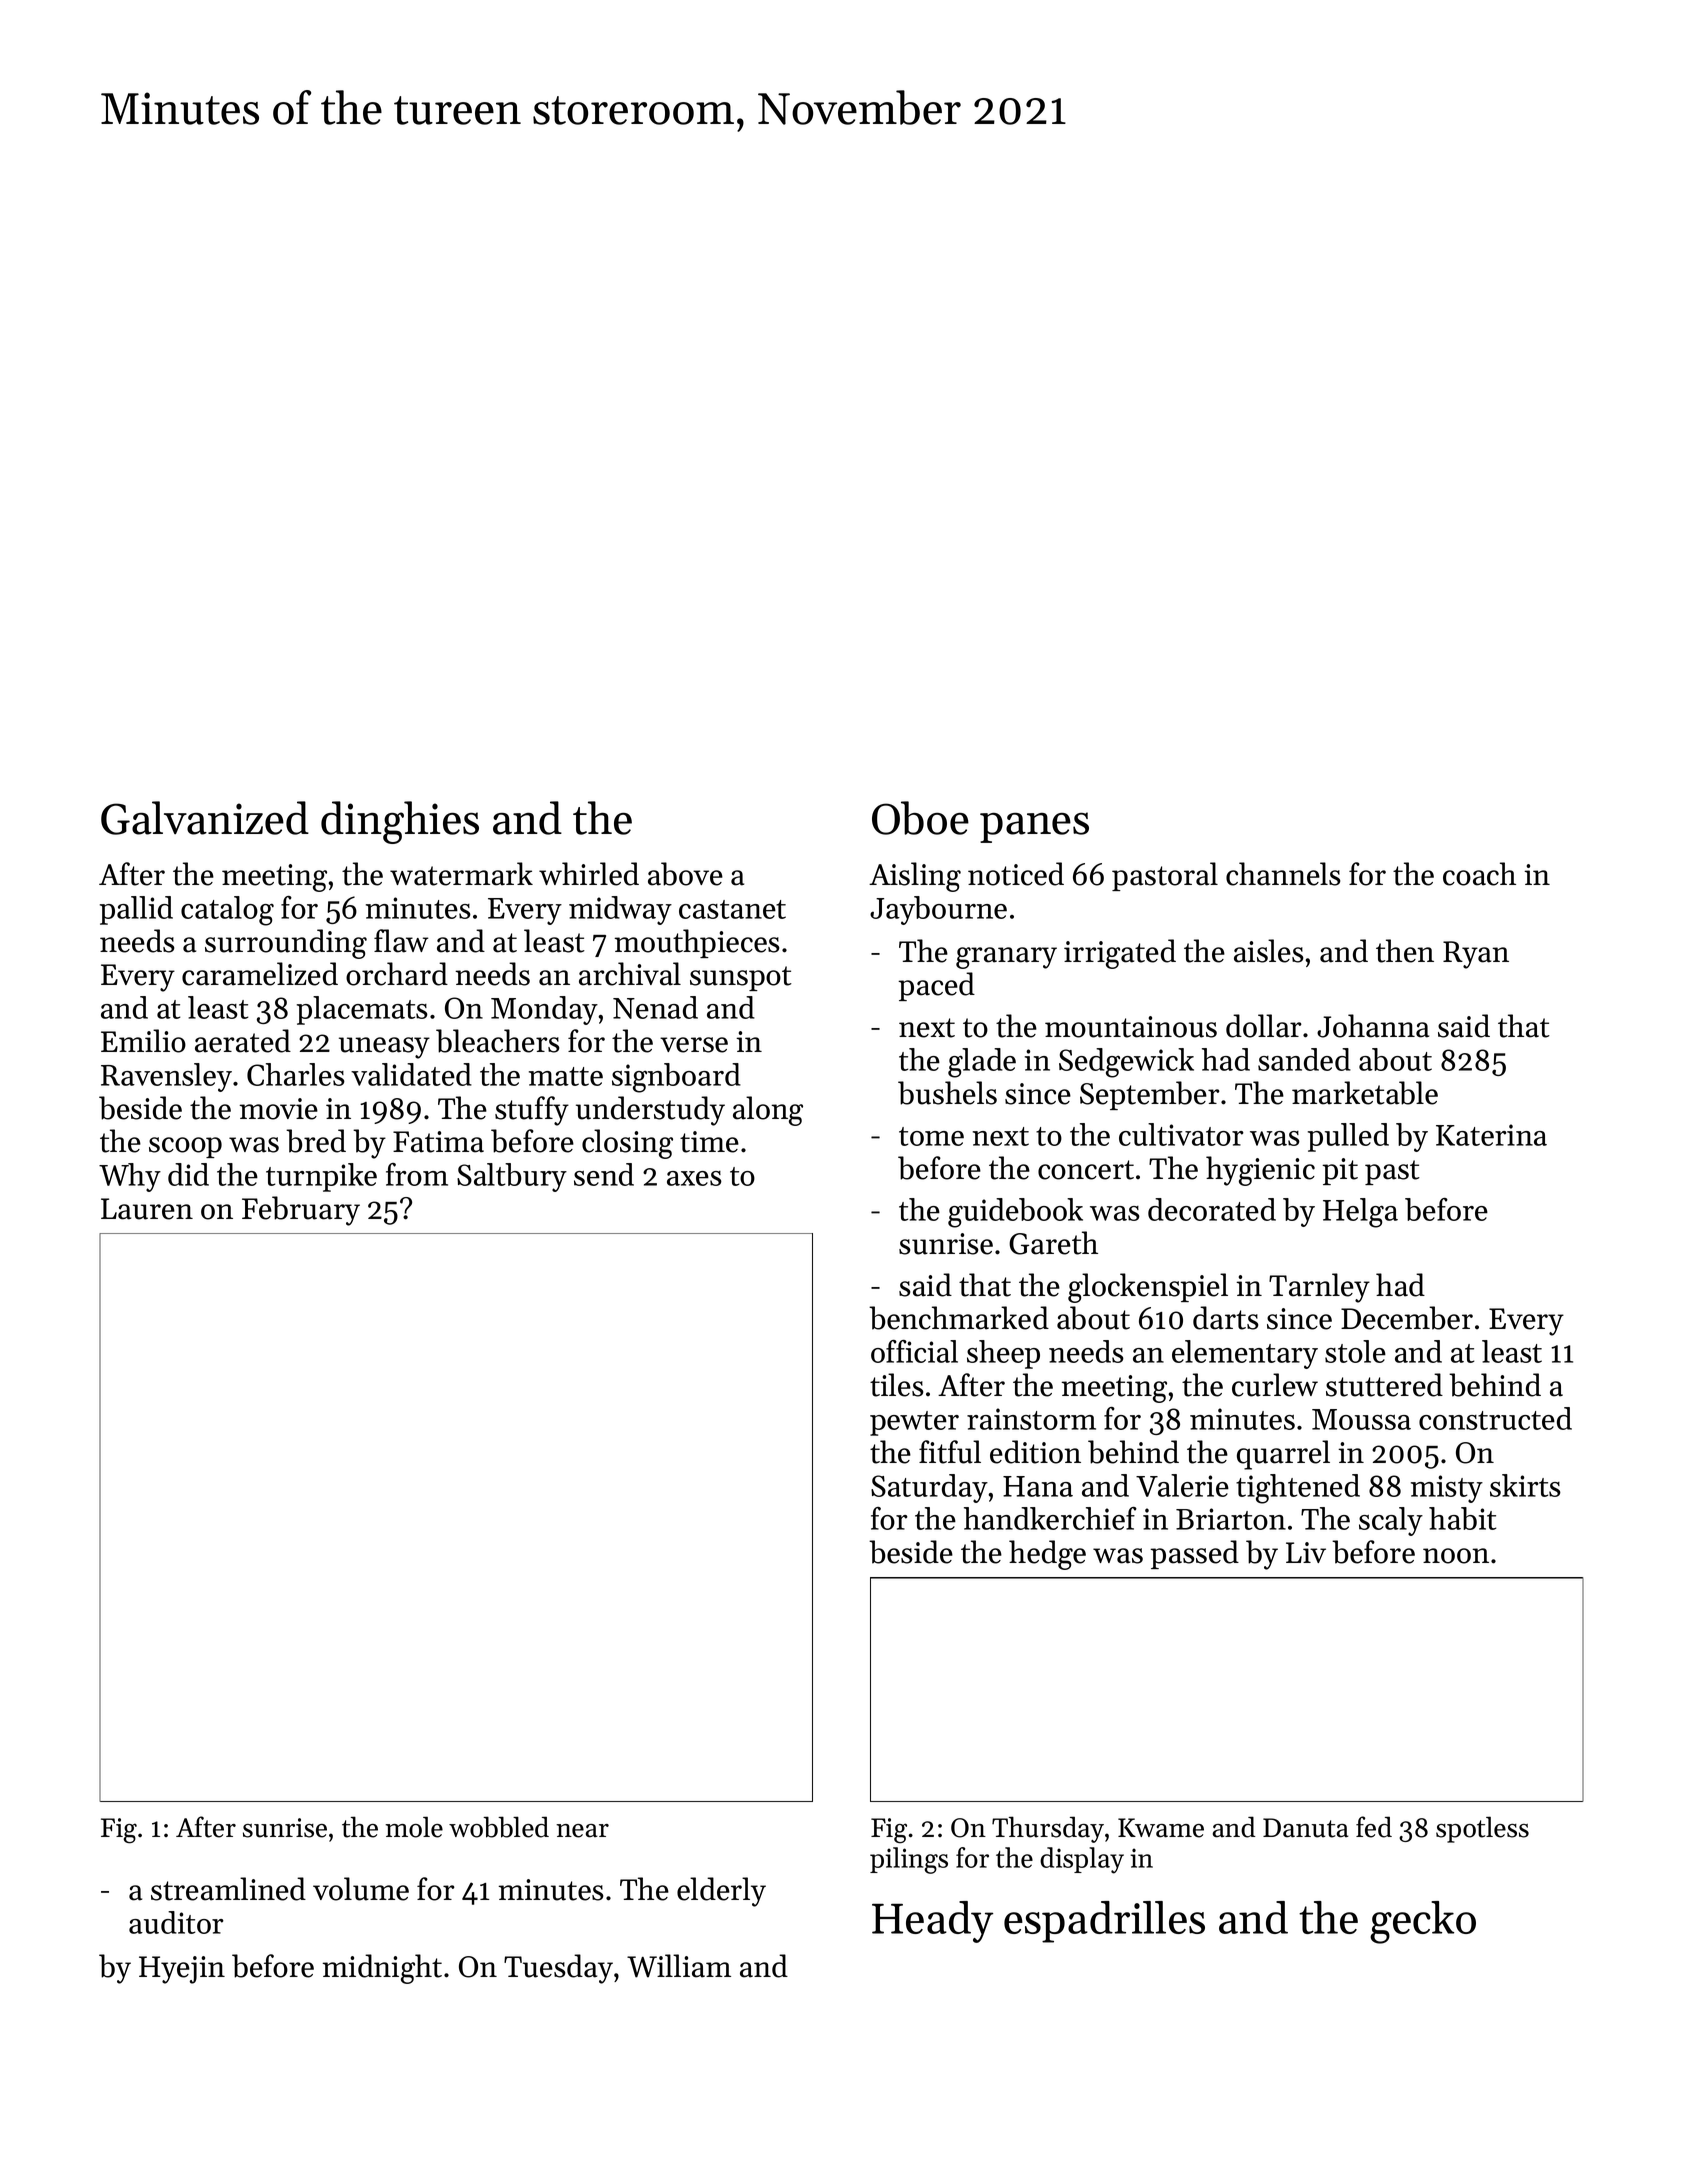  What do you see at coordinates (1479, 874) in the screenshot?
I see `coach` at bounding box center [1479, 874].
